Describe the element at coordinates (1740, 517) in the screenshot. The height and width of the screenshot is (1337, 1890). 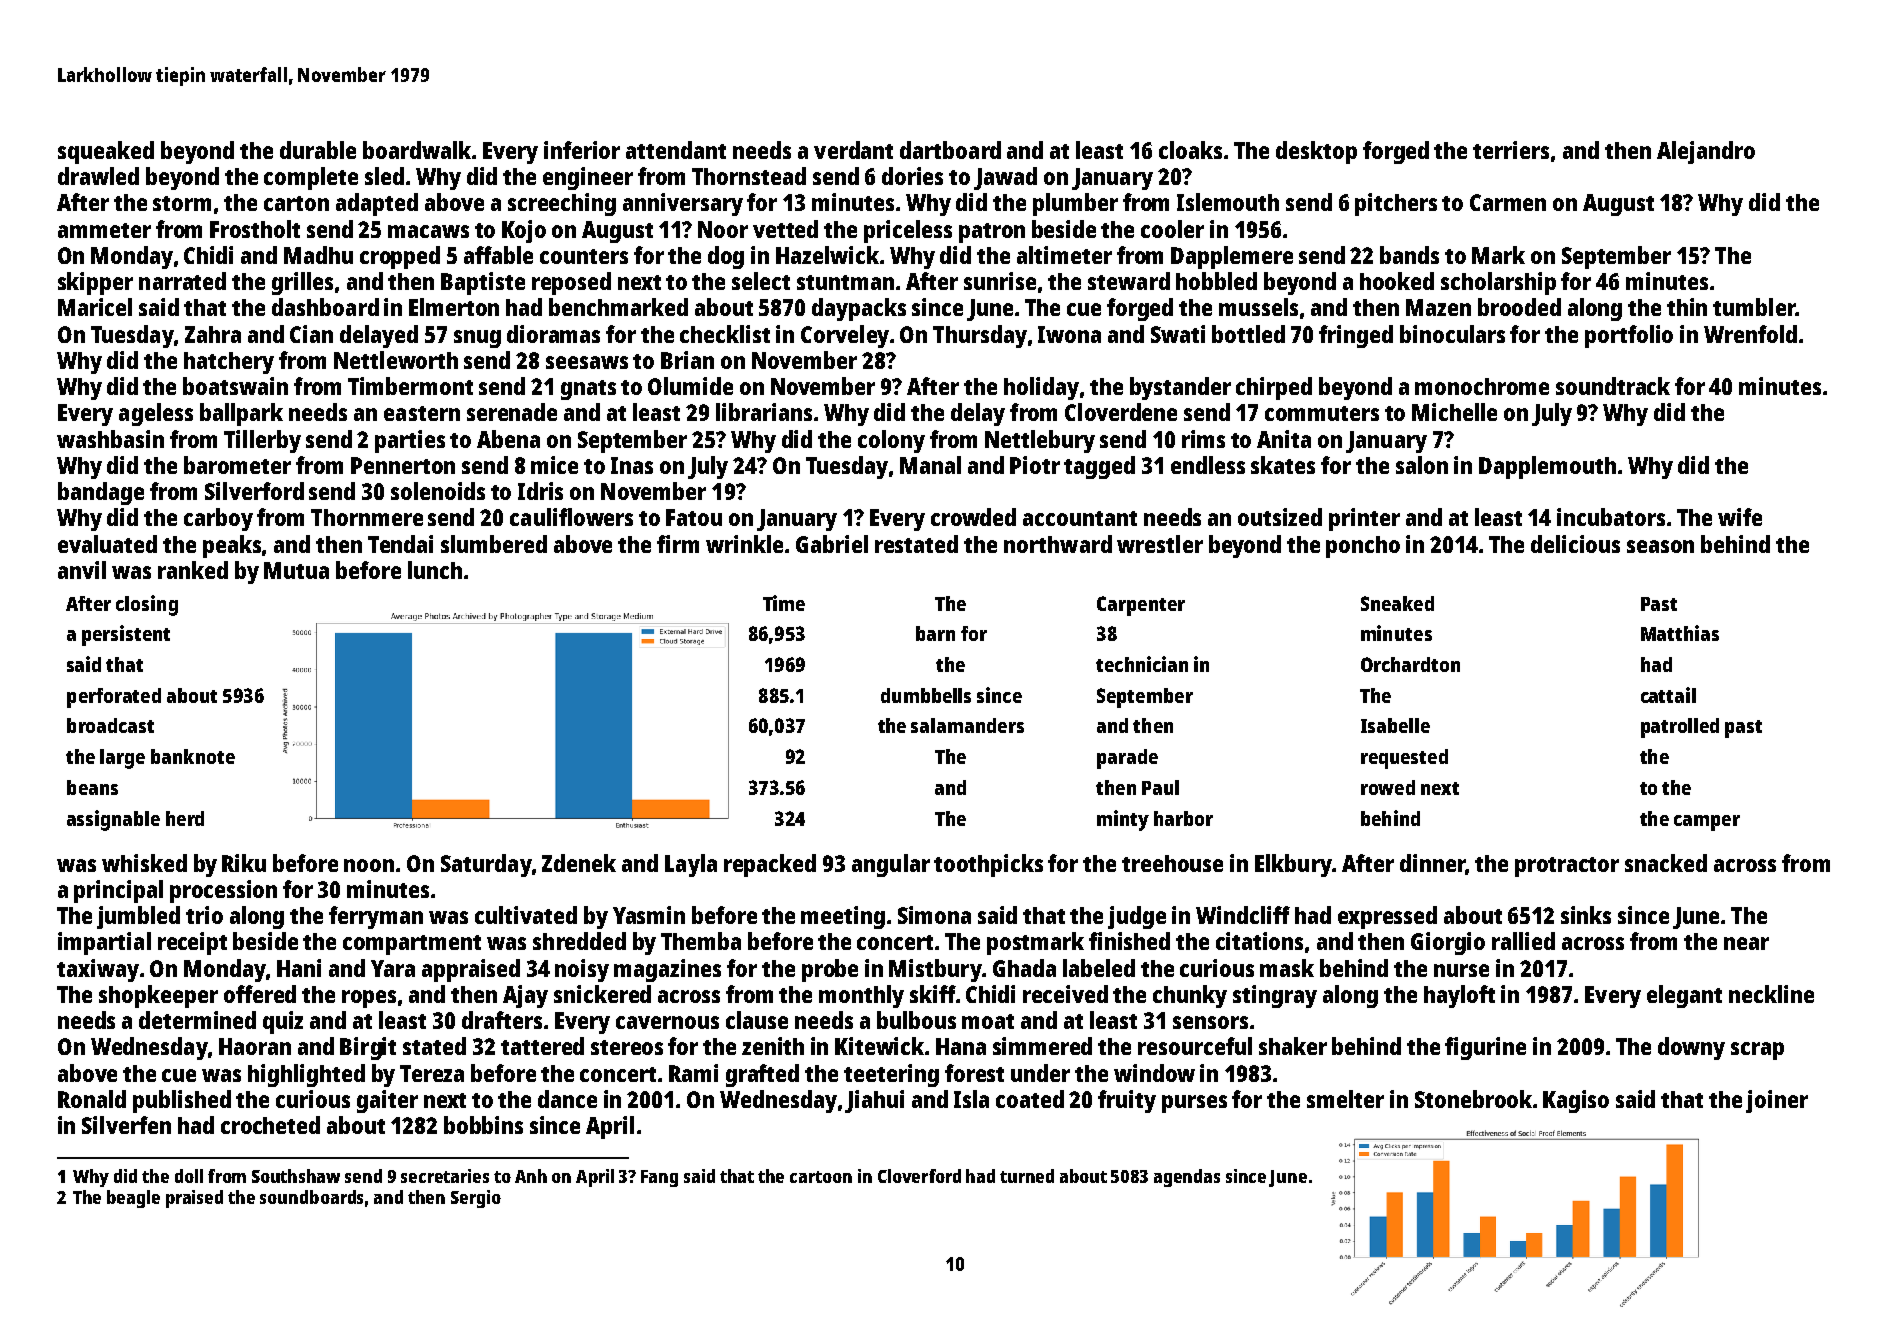
I see `wife` at that location.
